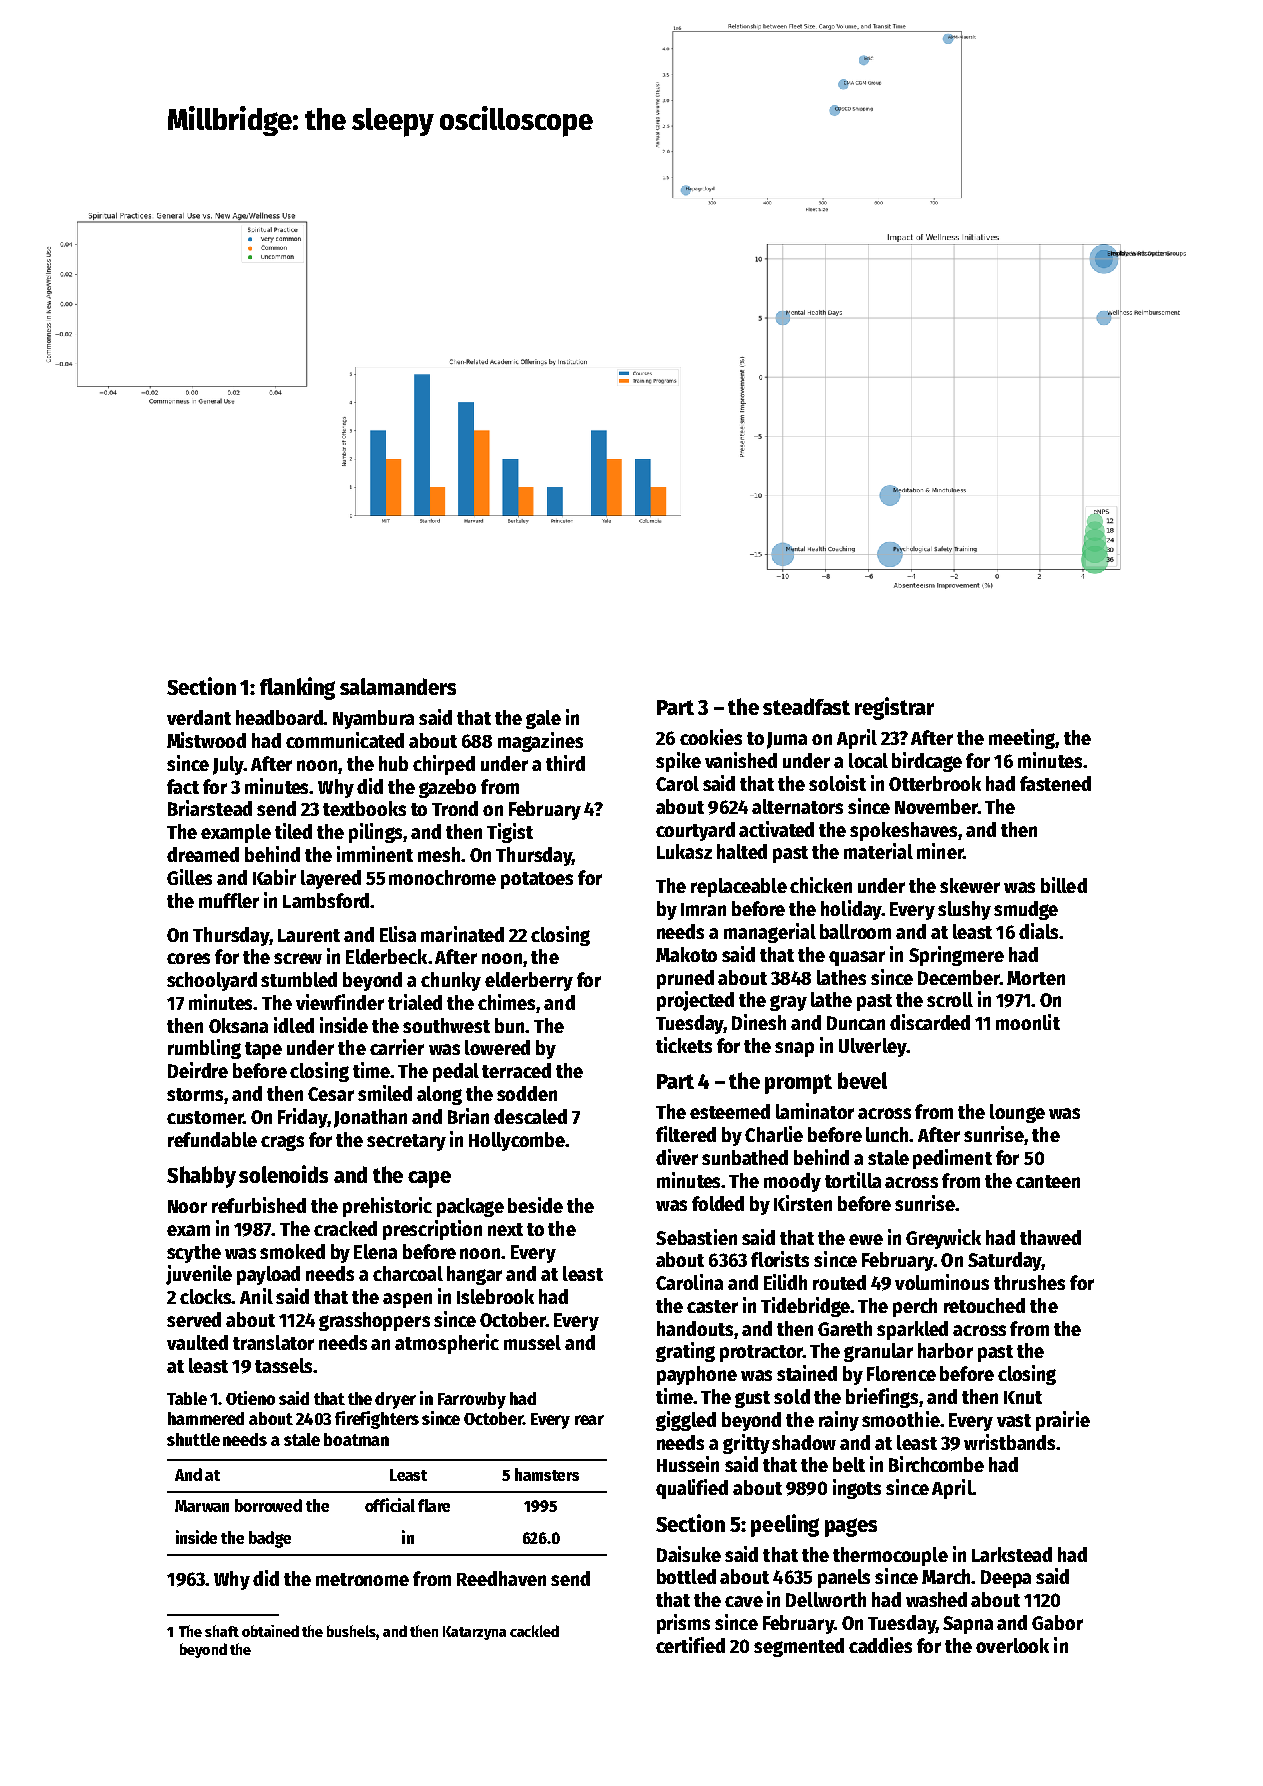 Image resolution: width=1263 pixels, height=1786 pixels. What do you see at coordinates (741, 760) in the screenshot?
I see `vanished` at bounding box center [741, 760].
